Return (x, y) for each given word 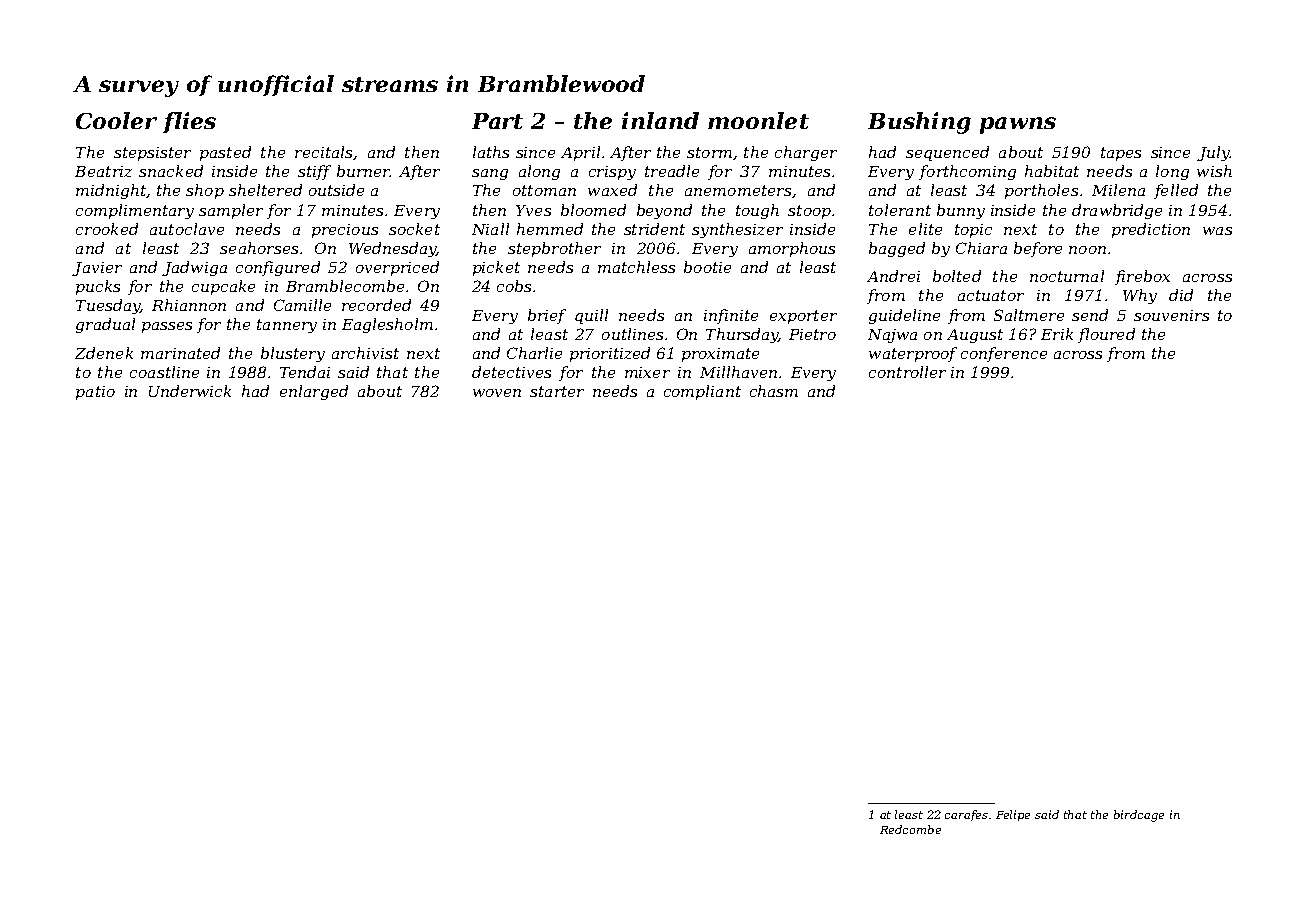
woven (497, 393)
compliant (702, 392)
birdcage (1139, 816)
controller (907, 372)
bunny (961, 211)
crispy (612, 173)
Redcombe (910, 829)
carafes (966, 815)
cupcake (223, 287)
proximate (720, 355)
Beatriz (103, 171)
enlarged (314, 392)
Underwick (190, 391)
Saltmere (1029, 315)
